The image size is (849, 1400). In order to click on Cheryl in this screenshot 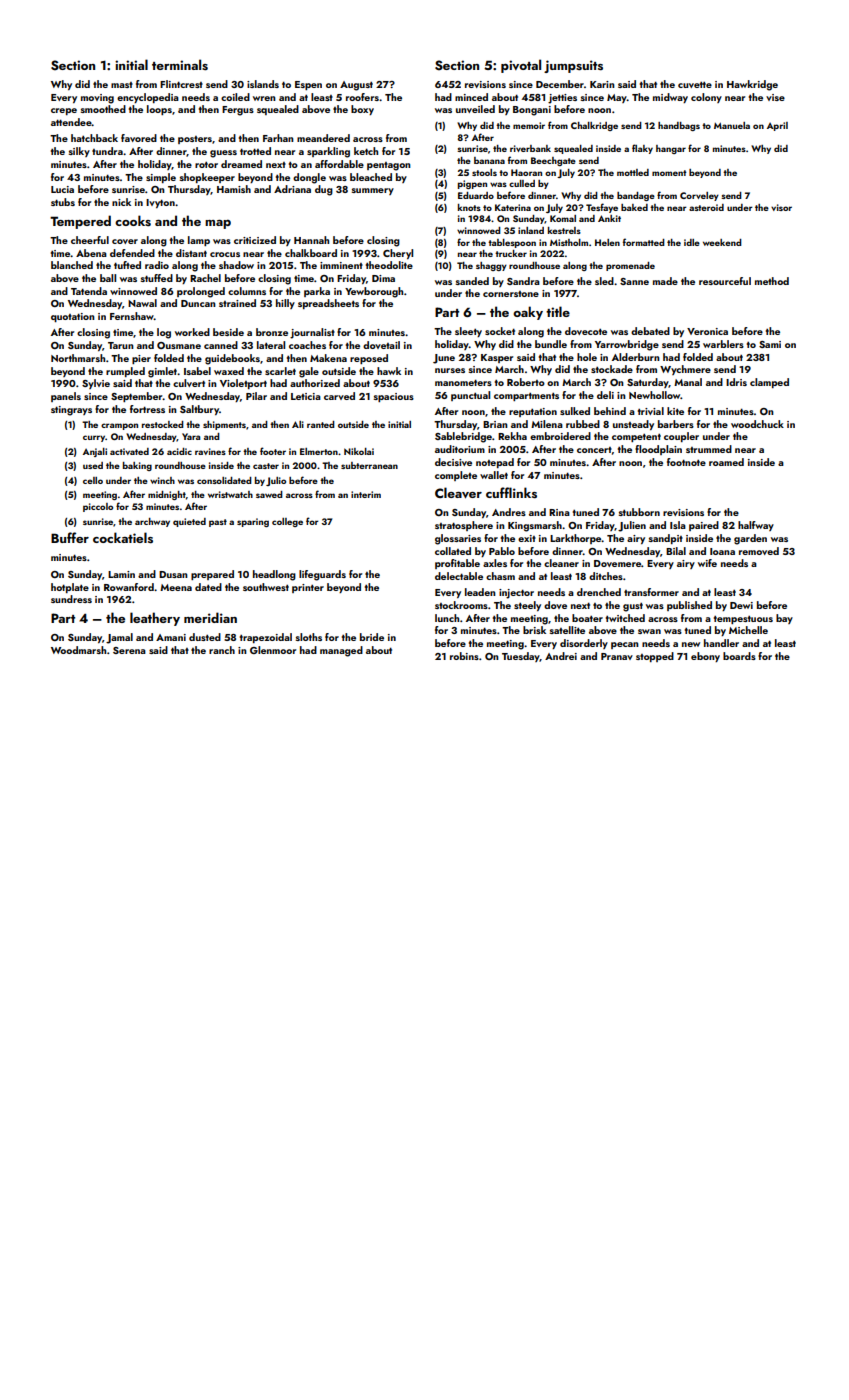, I will do `click(398, 254)`.
